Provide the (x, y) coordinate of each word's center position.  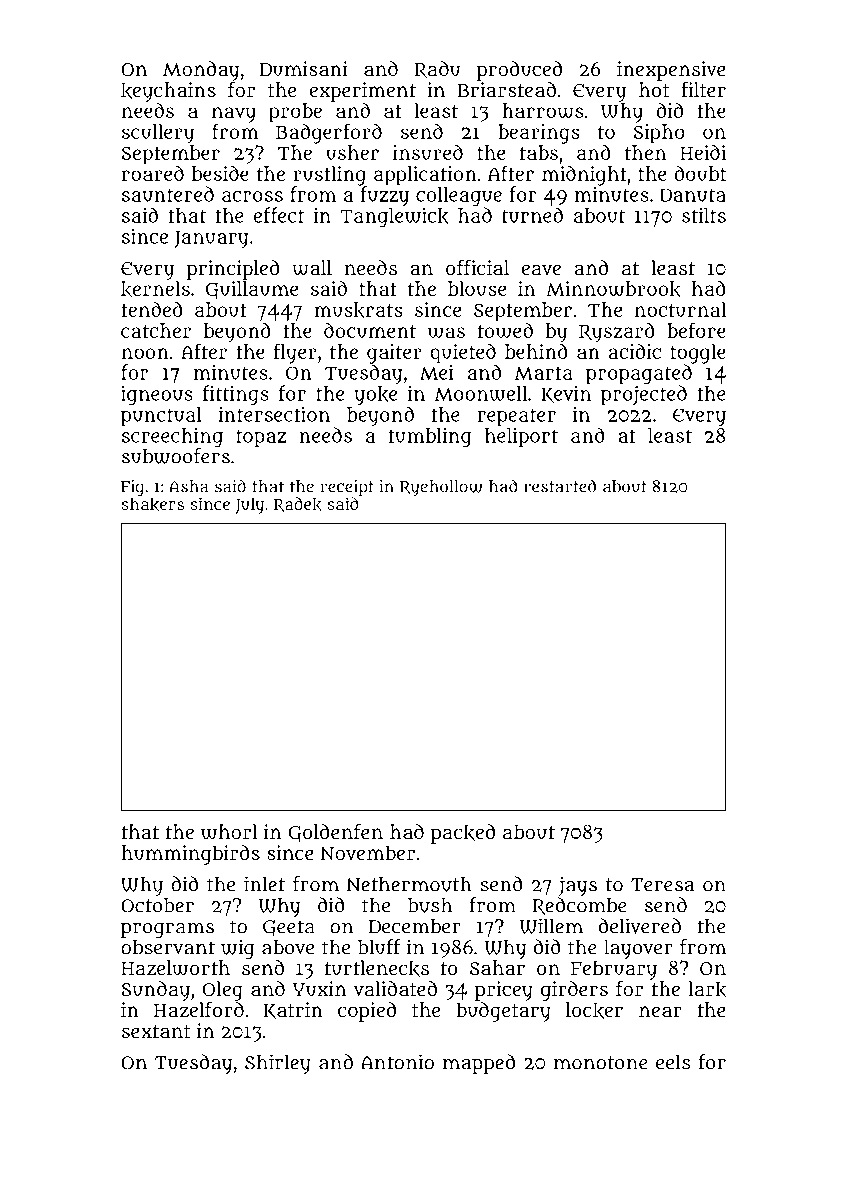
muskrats (358, 310)
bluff (379, 947)
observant (168, 947)
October (157, 905)
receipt (347, 488)
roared (153, 173)
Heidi (703, 152)
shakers (153, 504)
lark (708, 989)
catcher (156, 330)
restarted (560, 486)
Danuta (693, 195)
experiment (362, 92)
